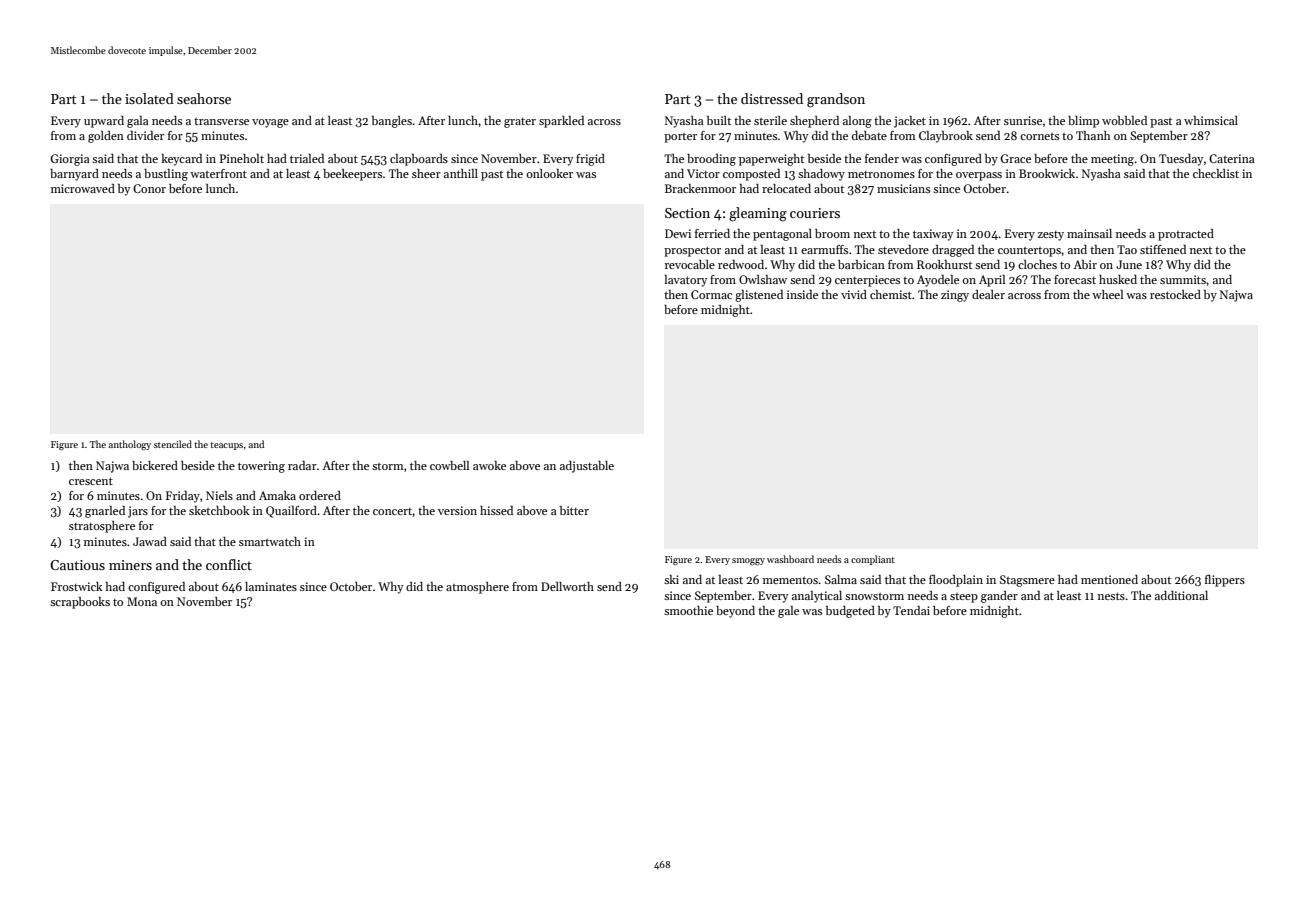 The width and height of the screenshot is (1308, 924). I want to click on restocked, so click(1175, 294).
